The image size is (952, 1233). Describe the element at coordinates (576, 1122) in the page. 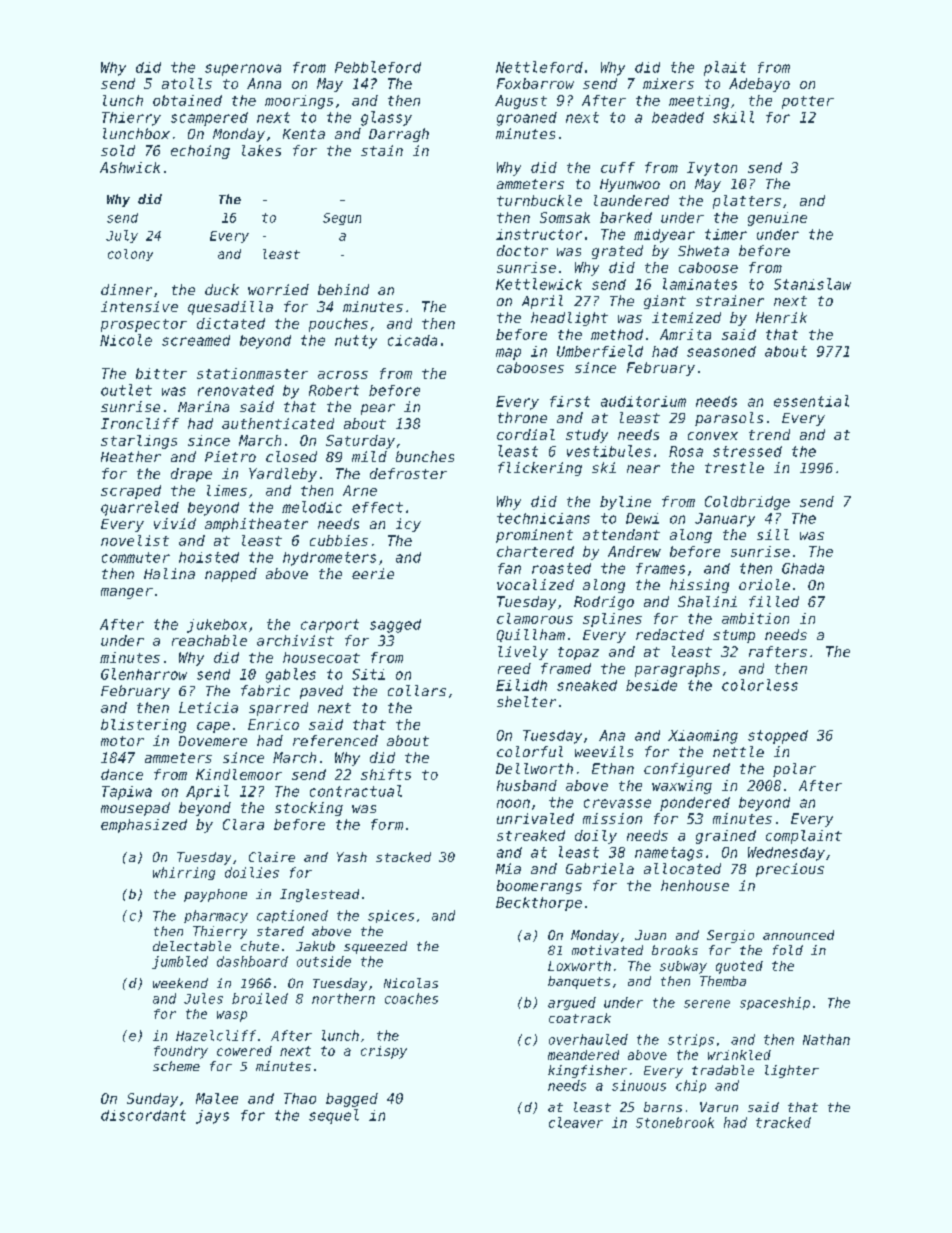

I see `cleaver` at that location.
